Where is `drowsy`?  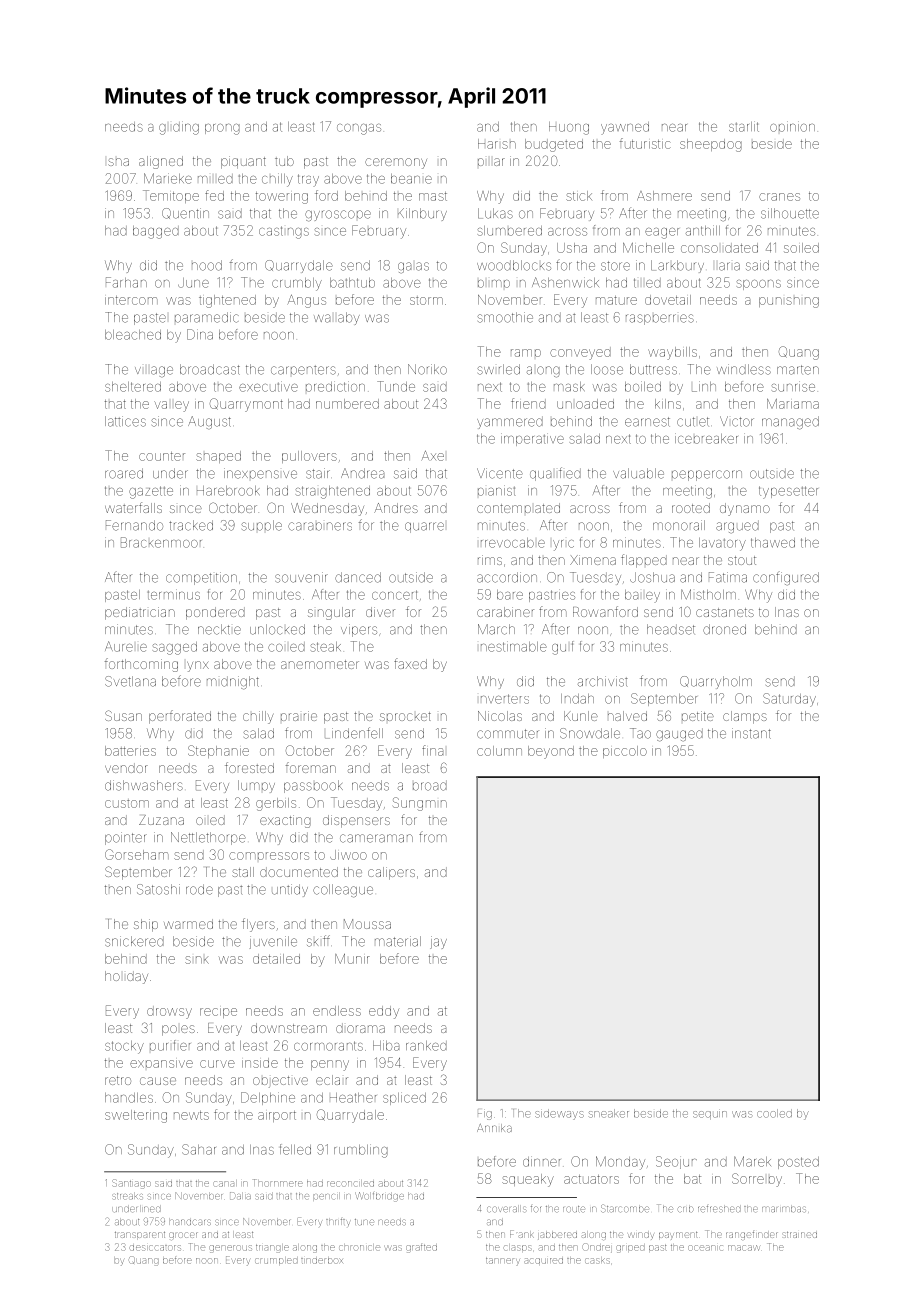
drowsy is located at coordinates (169, 1012).
